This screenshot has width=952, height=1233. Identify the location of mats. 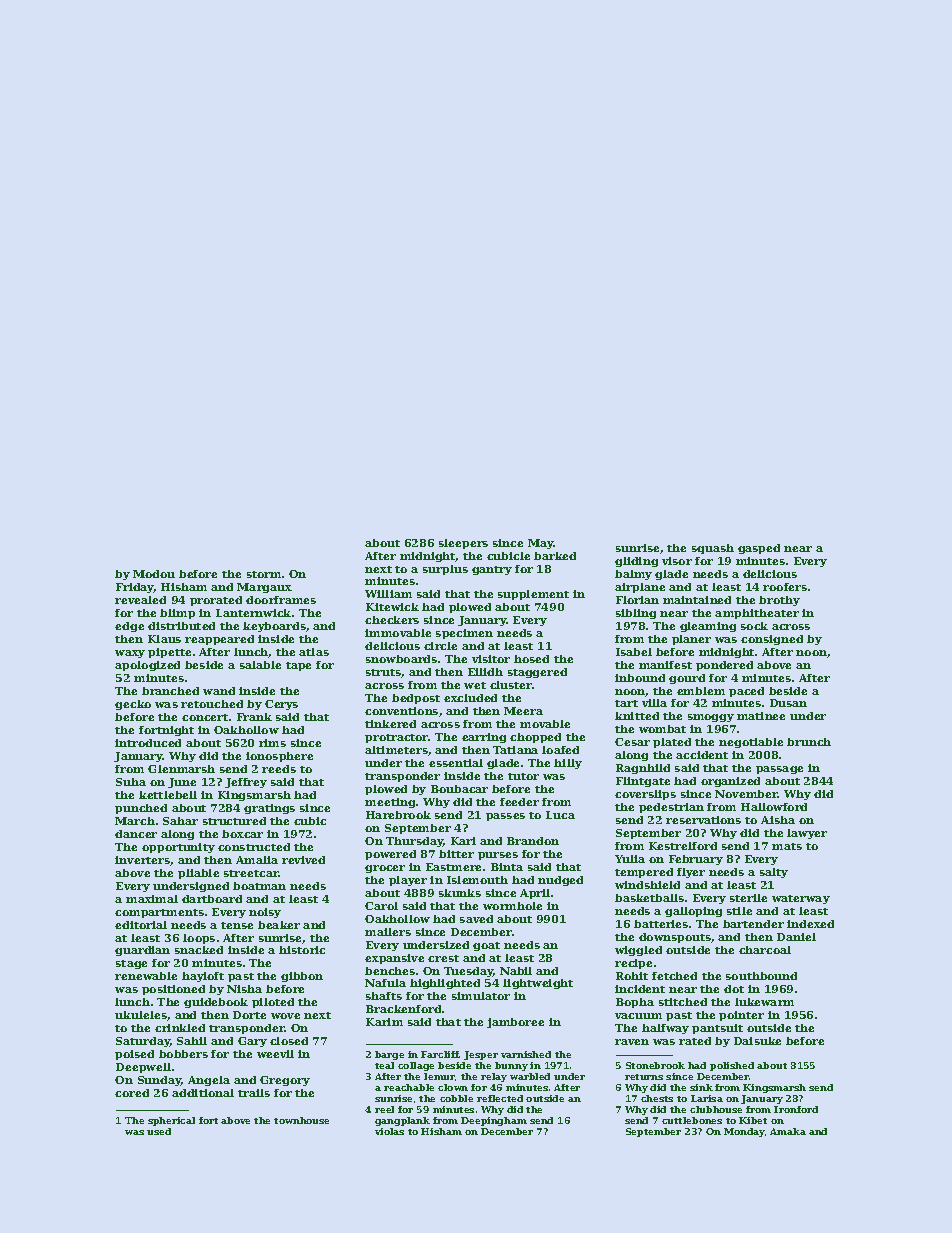
(787, 846).
